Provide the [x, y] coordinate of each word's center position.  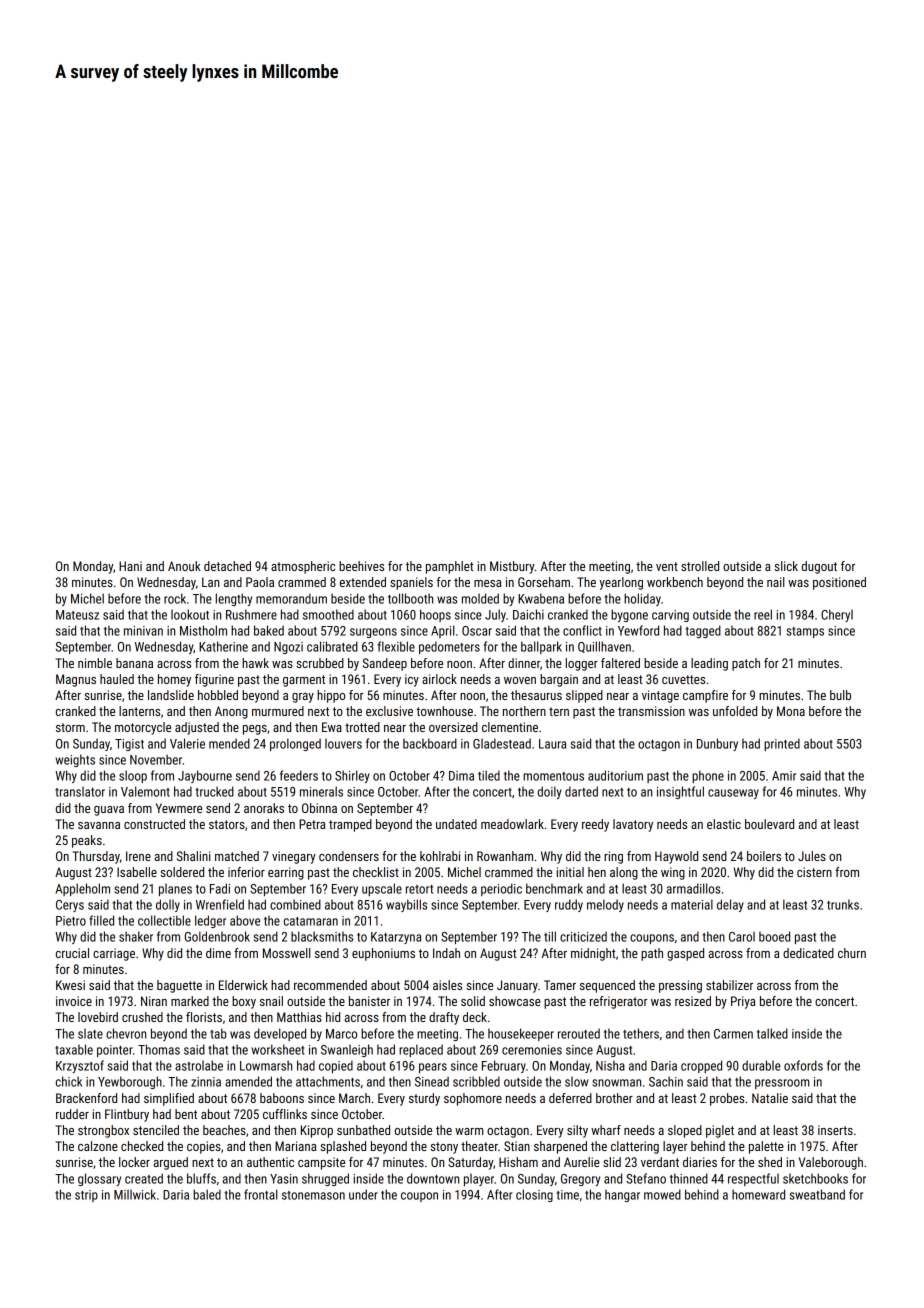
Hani [130, 566]
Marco [341, 1034]
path [652, 954]
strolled [700, 566]
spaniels [411, 583]
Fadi [220, 888]
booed [774, 936]
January [517, 986]
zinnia [206, 1082]
